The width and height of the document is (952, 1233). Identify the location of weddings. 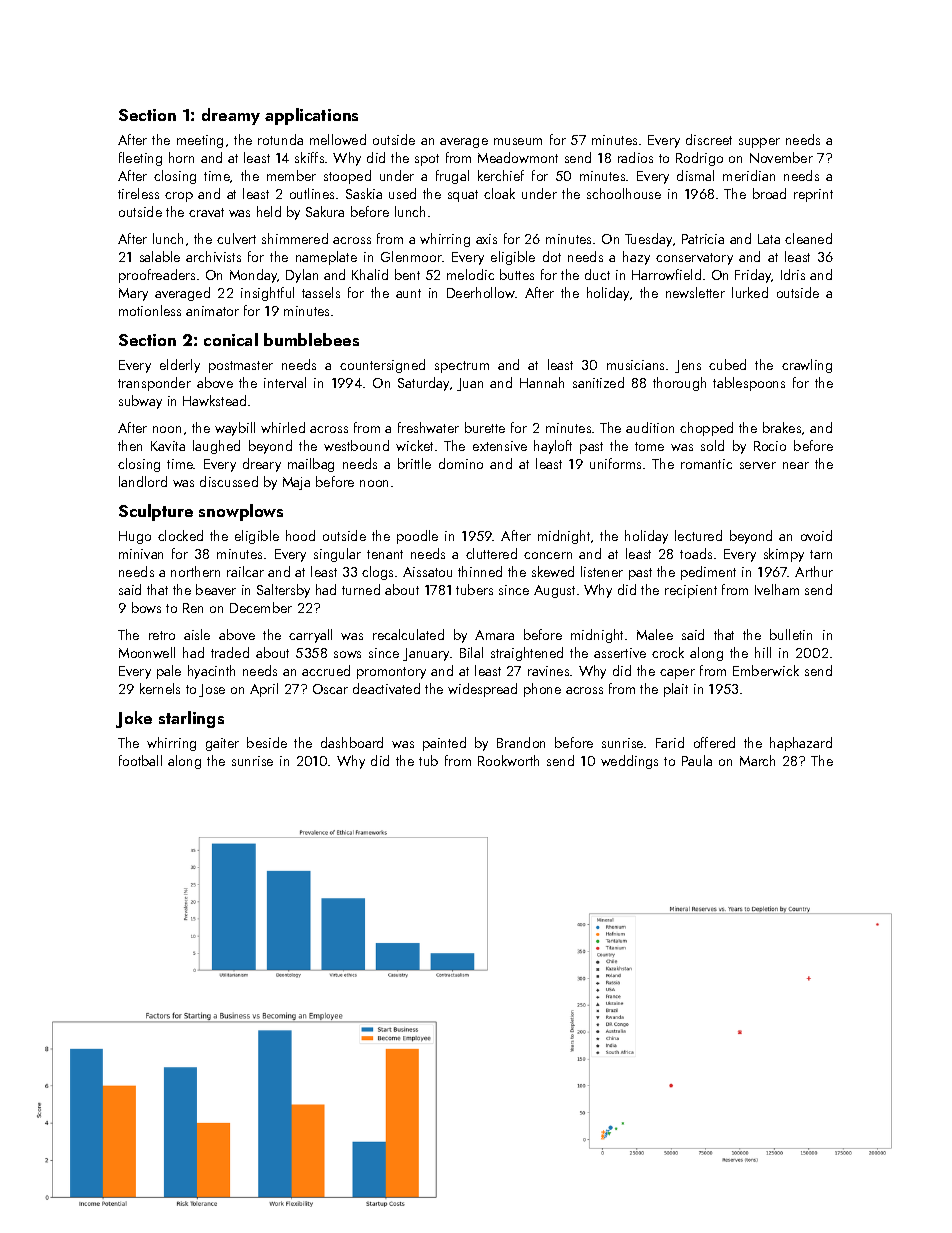
(629, 762).
